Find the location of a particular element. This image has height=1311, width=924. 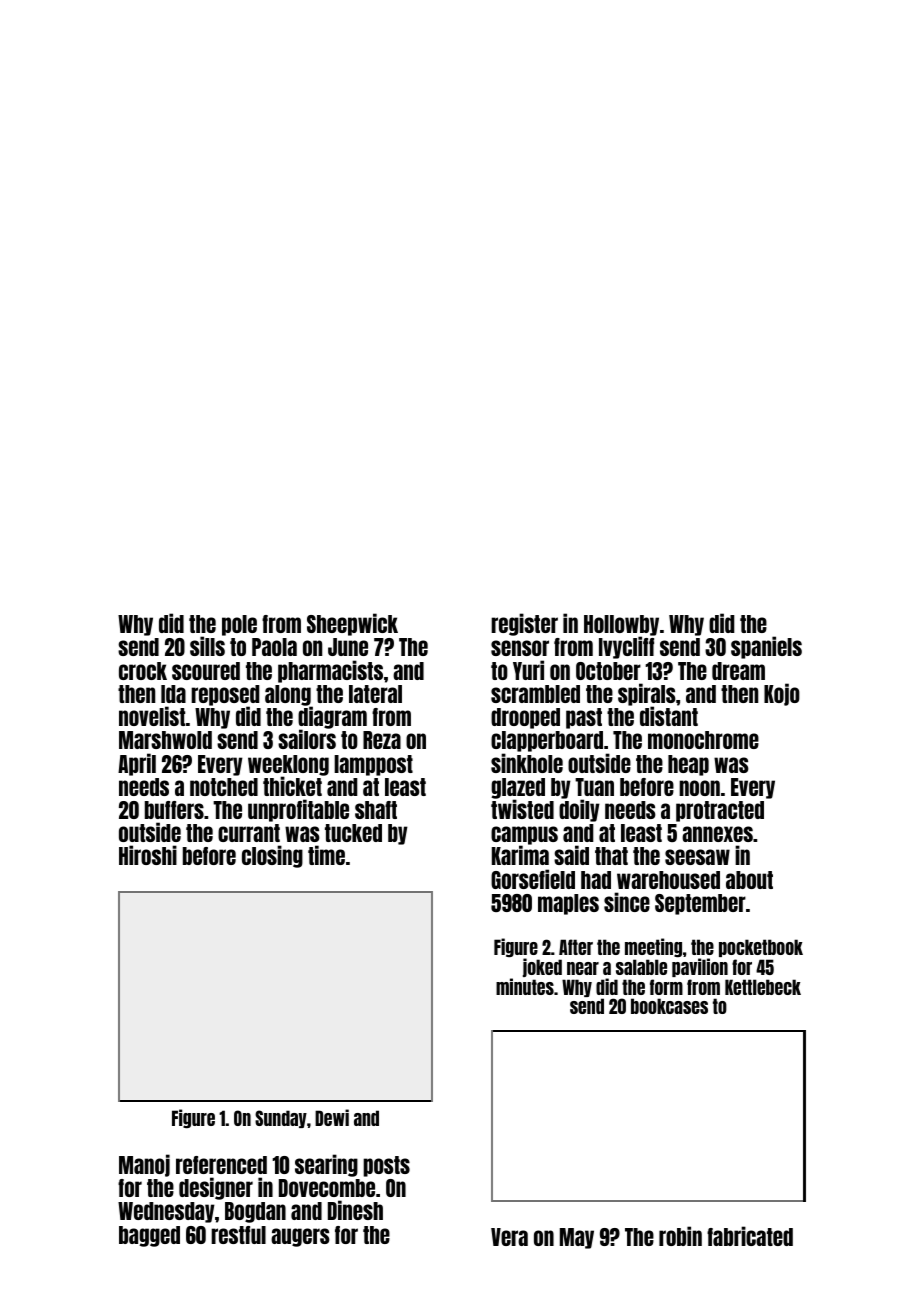

Tuan is located at coordinates (594, 787).
